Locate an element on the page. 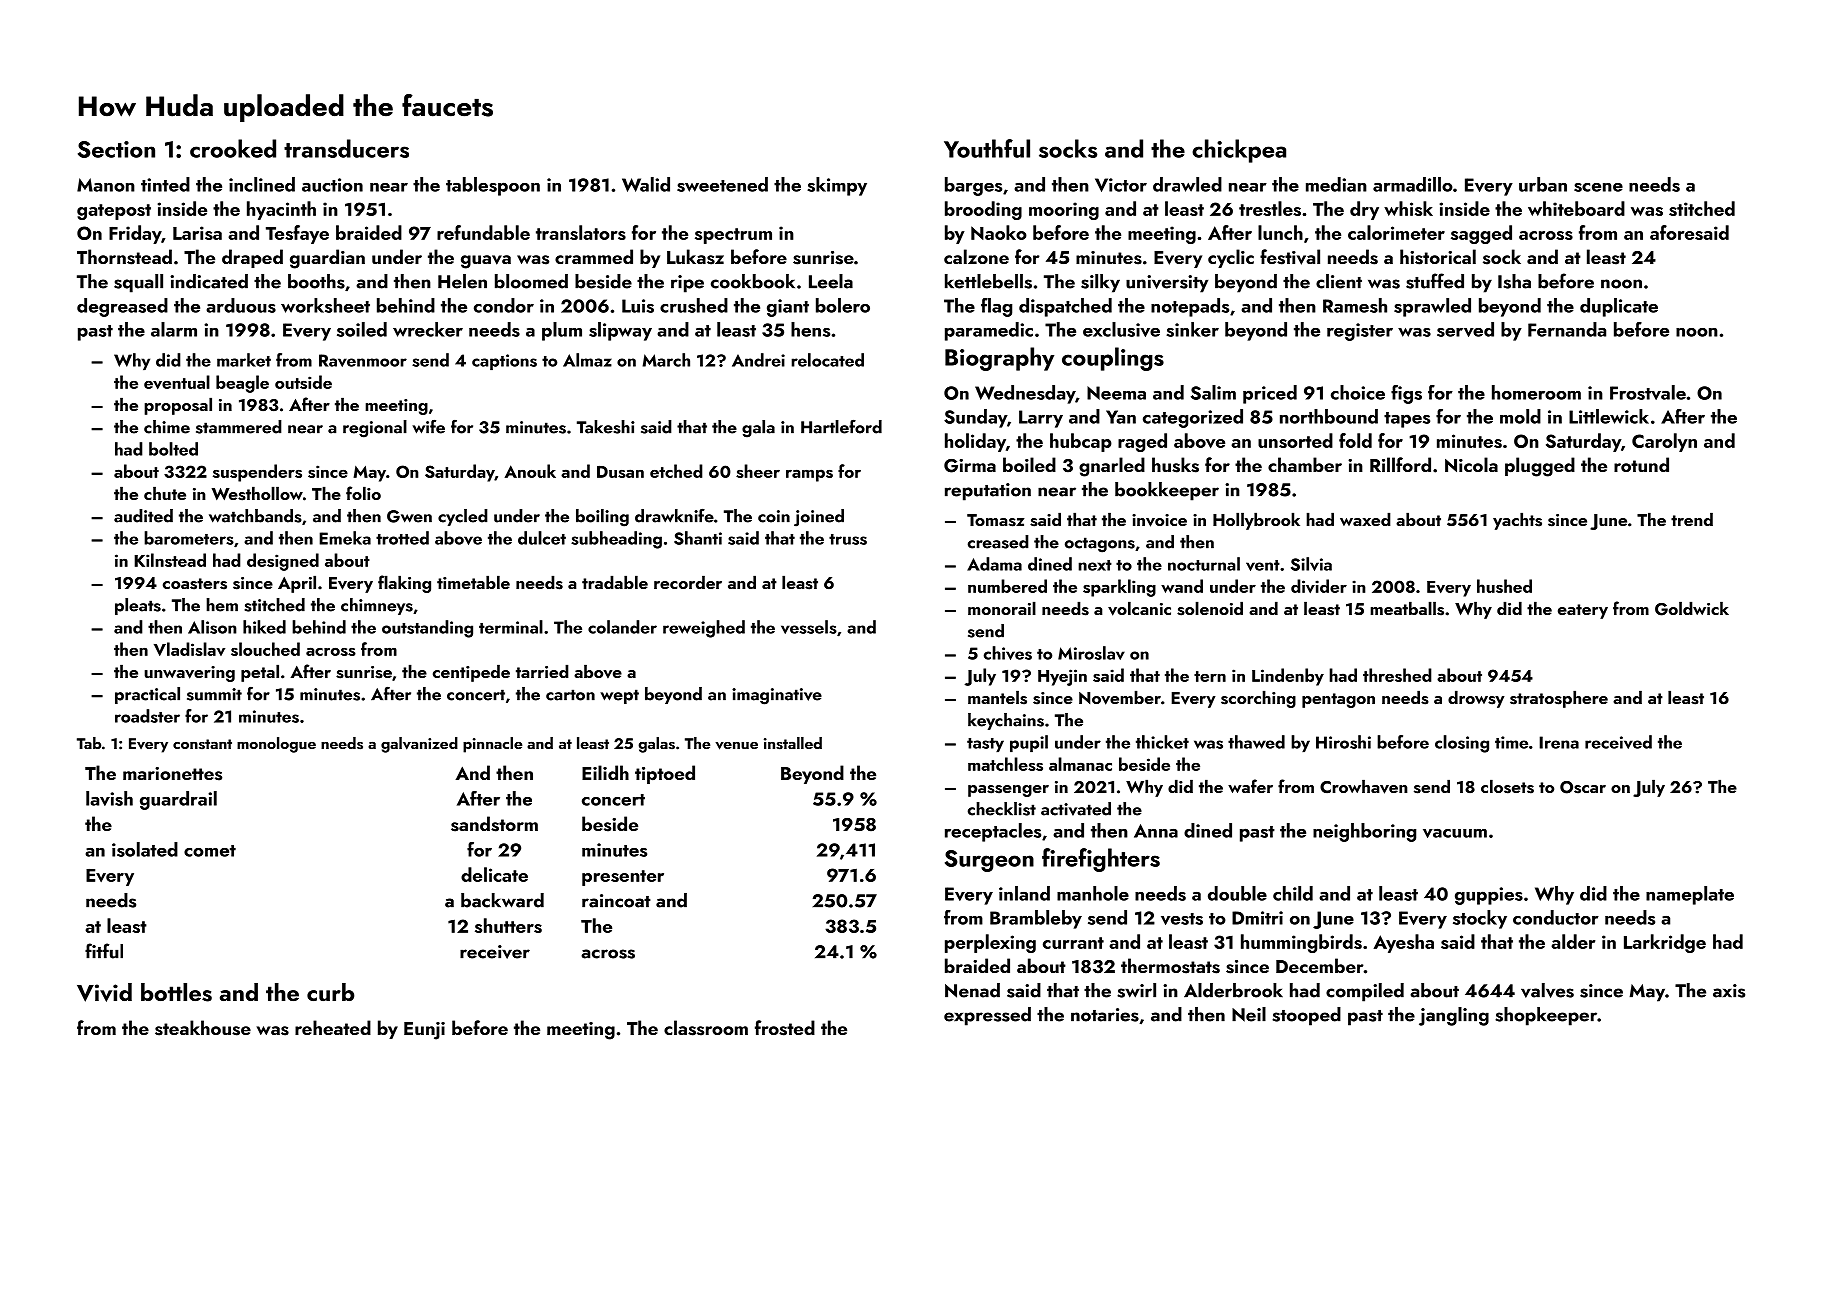 This image has height=1293, width=1829. inland is located at coordinates (1024, 893).
